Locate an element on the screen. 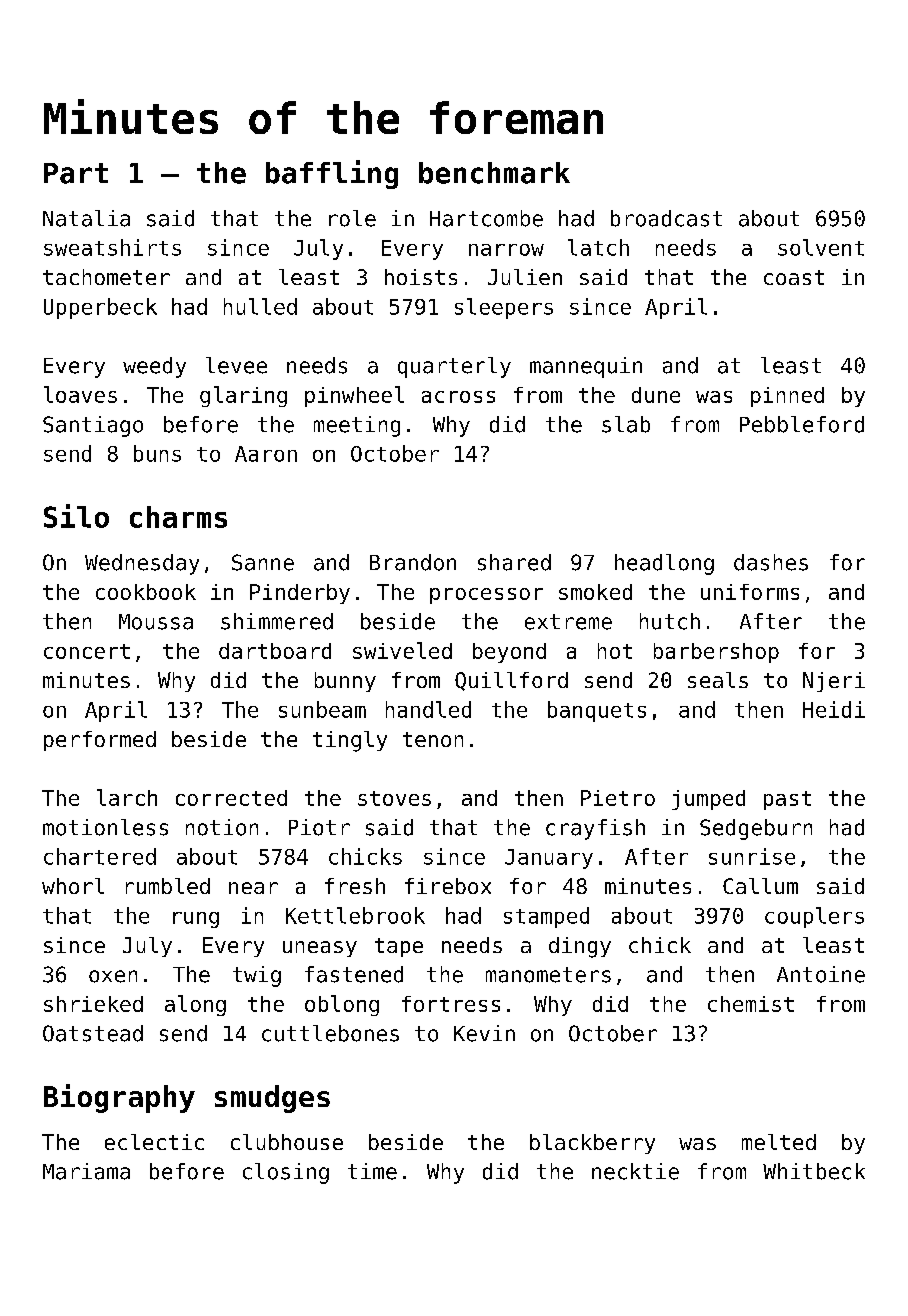  loaves is located at coordinates (80, 394).
